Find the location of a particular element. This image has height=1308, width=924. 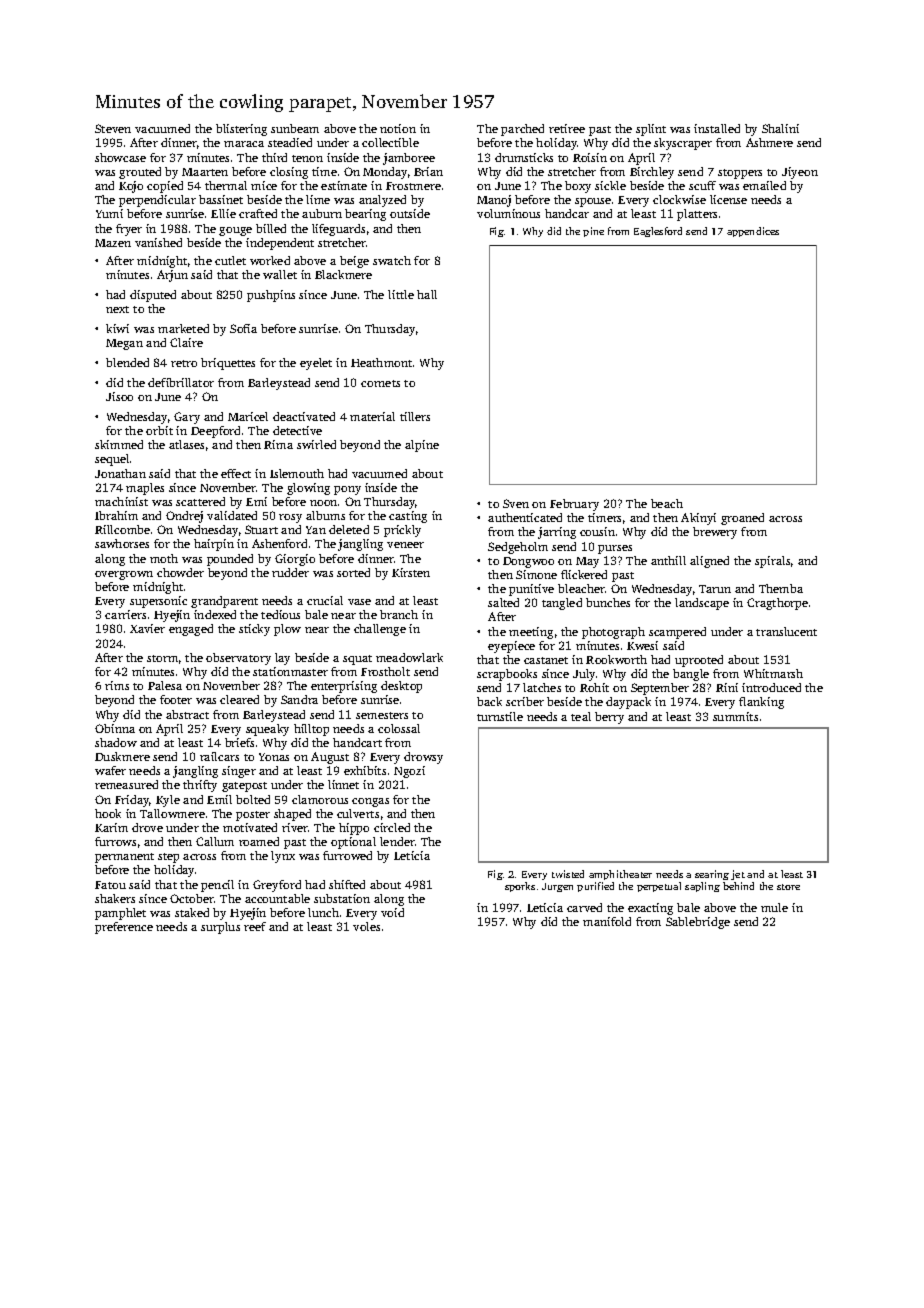

February is located at coordinates (574, 505).
